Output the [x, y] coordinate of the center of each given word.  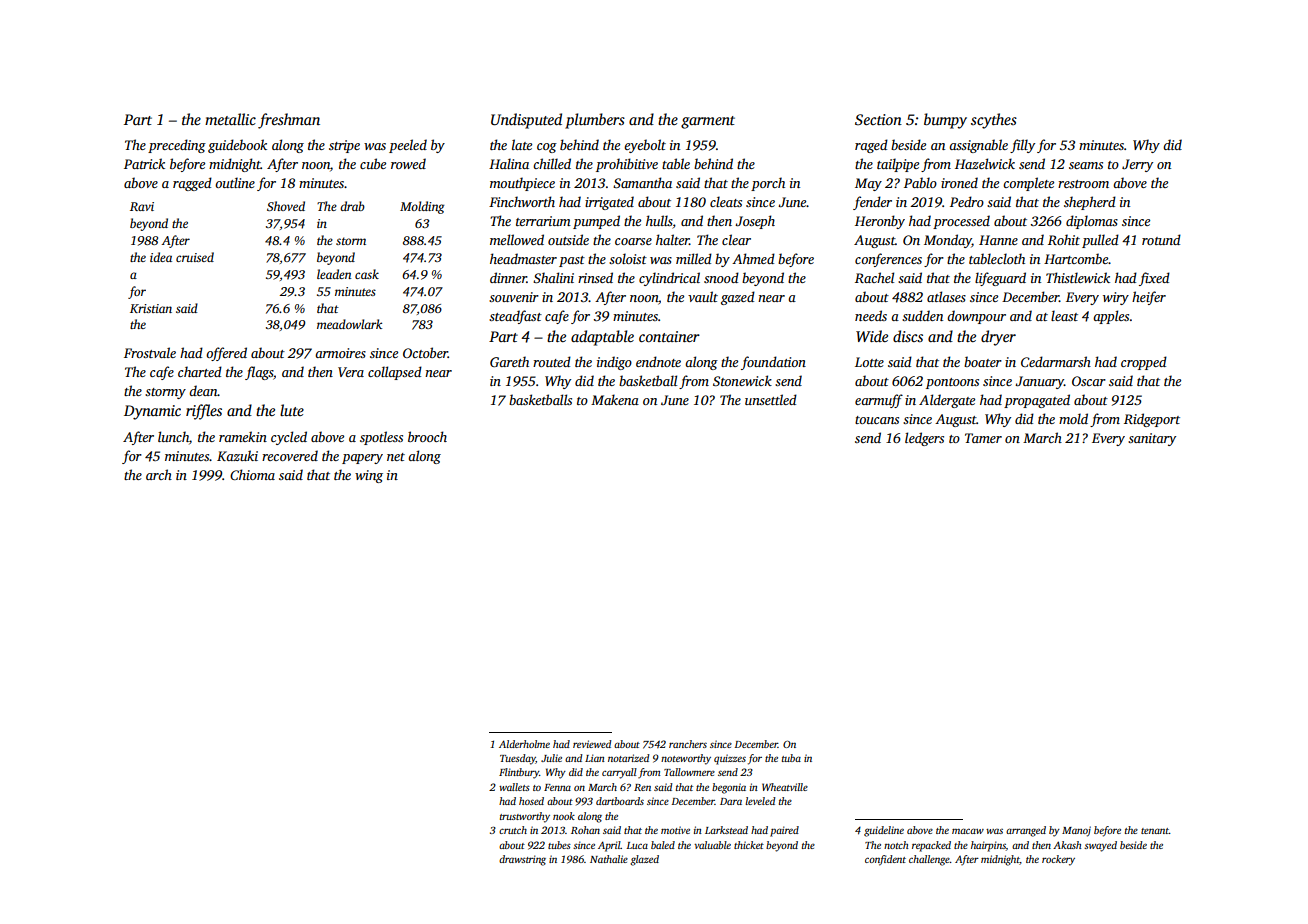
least [1064, 315]
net [396, 457]
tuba [791, 758]
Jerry [1137, 165]
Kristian [151, 308]
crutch [513, 830]
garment [708, 122]
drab [352, 206]
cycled [289, 438]
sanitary [1152, 439]
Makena [615, 399]
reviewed [592, 744]
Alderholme [524, 744]
